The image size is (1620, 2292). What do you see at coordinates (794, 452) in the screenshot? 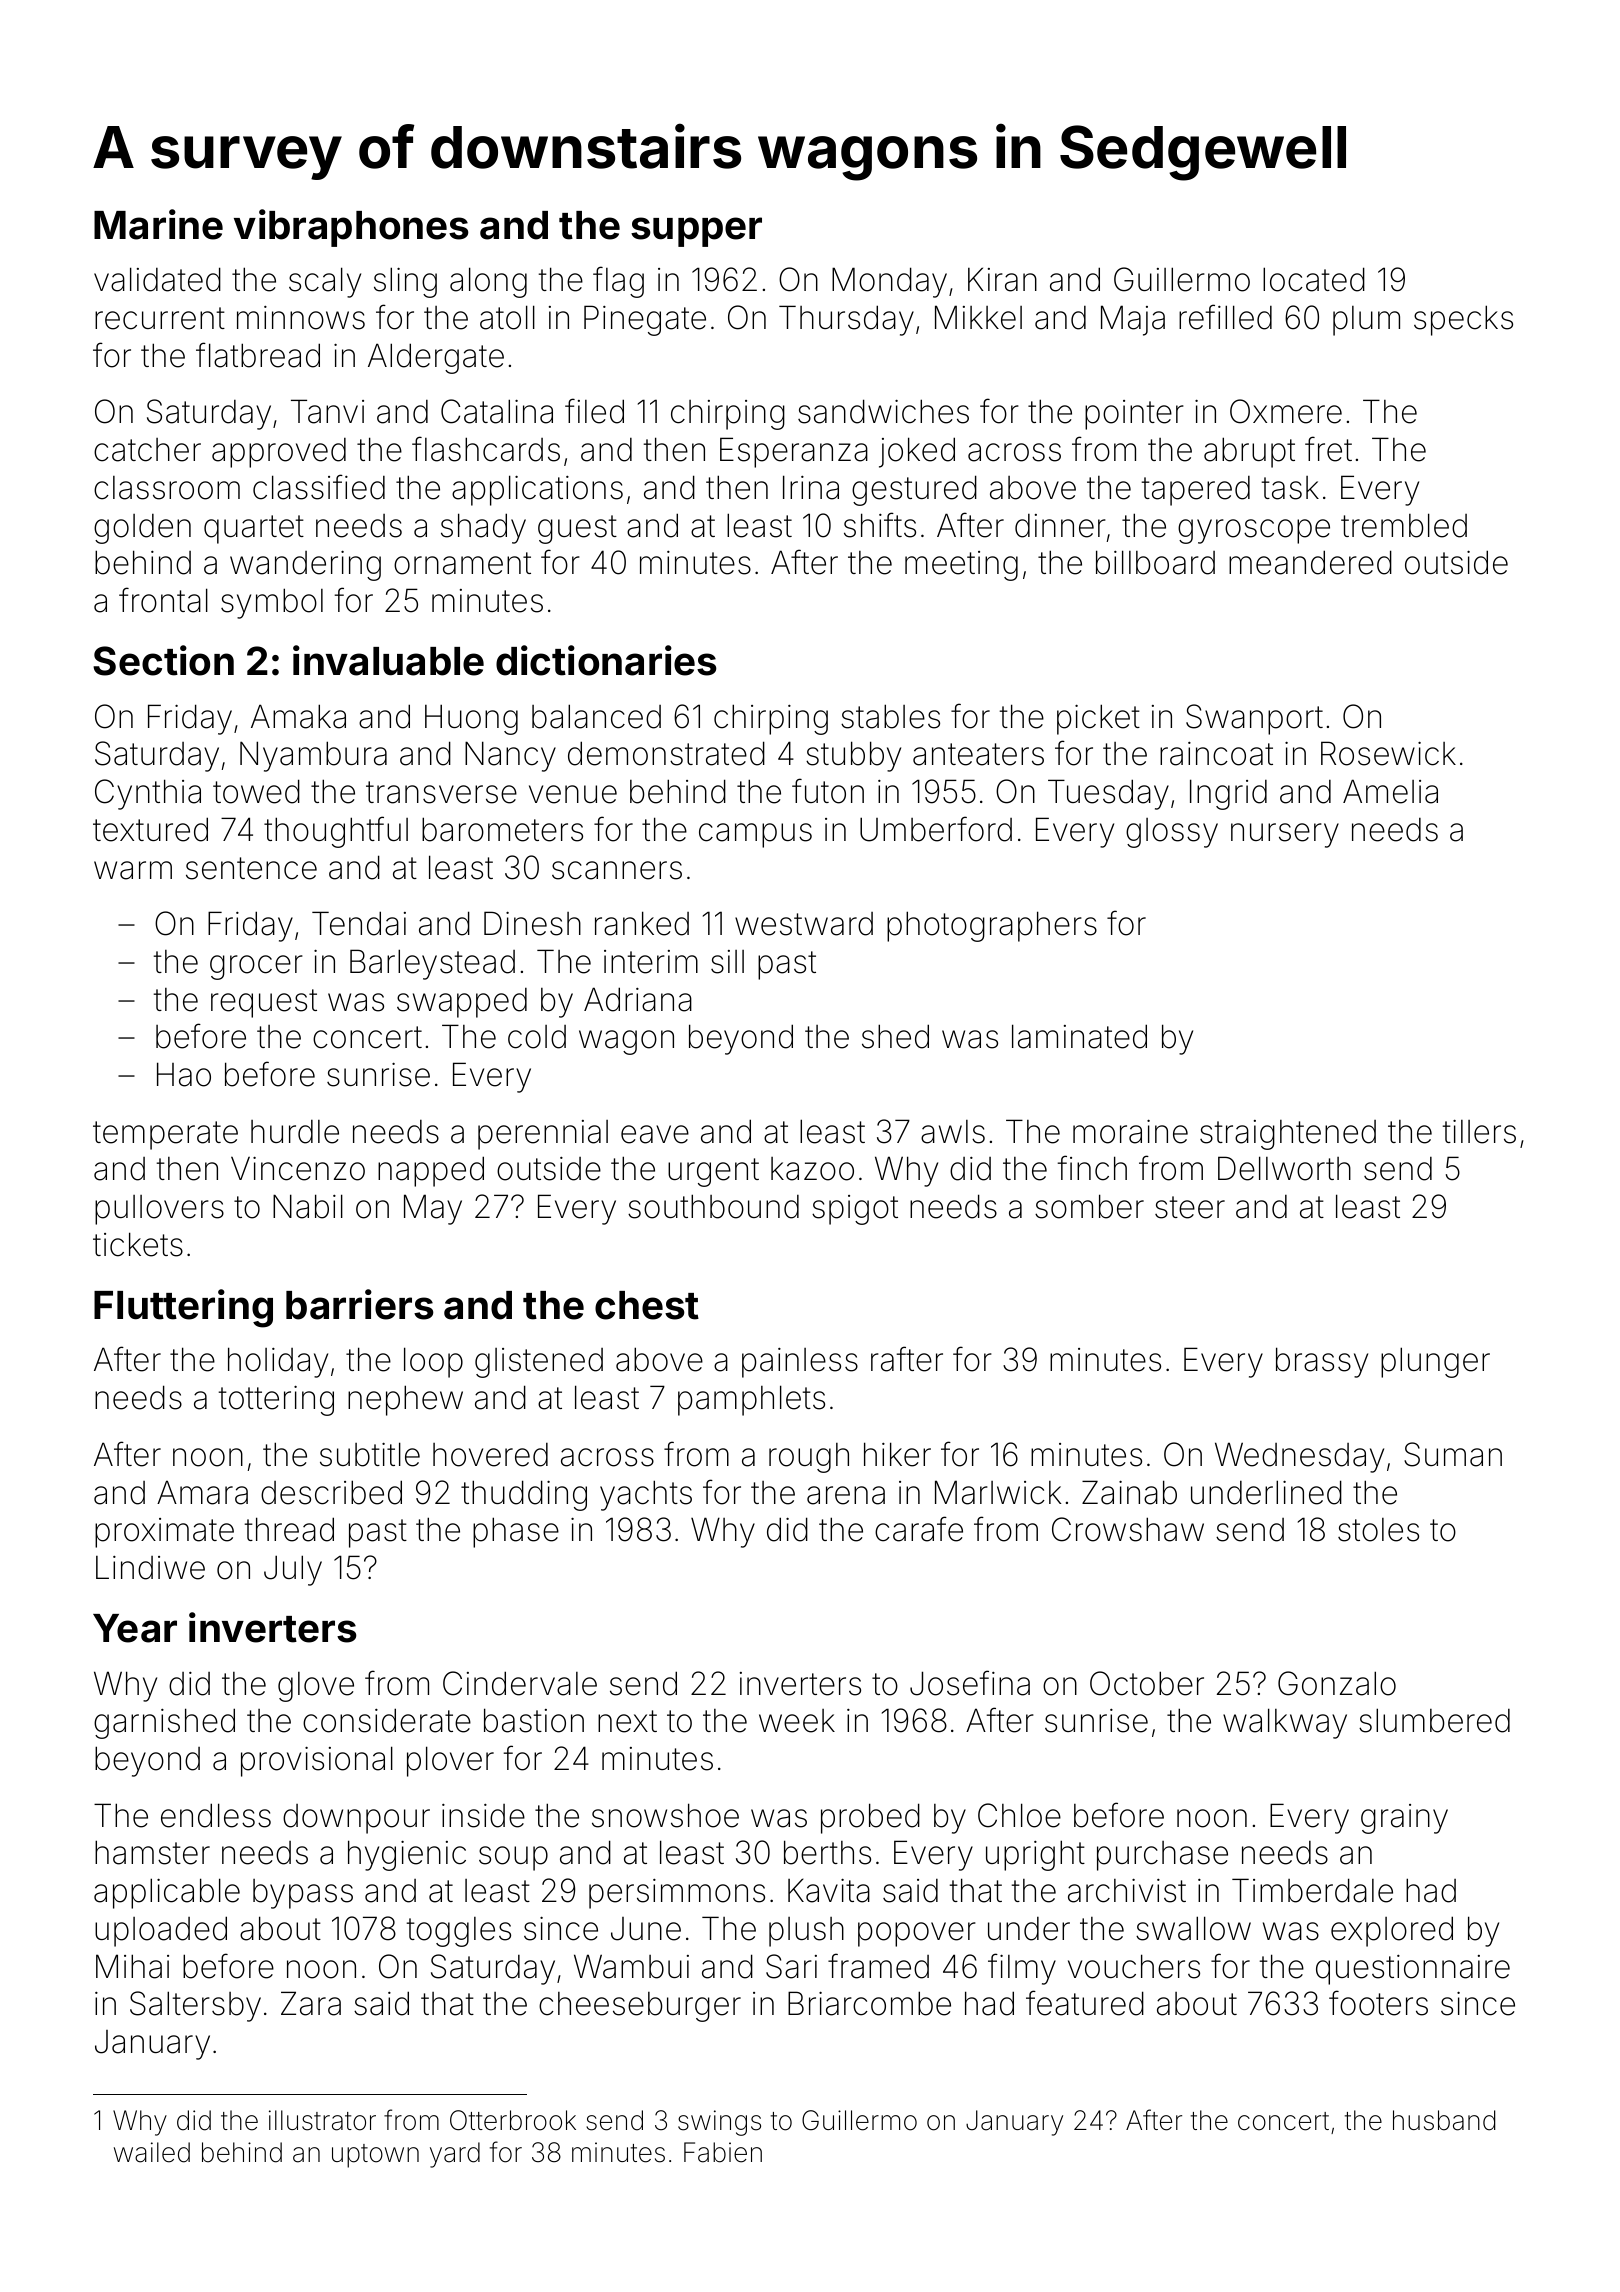
I see `Esperanza` at bounding box center [794, 452].
